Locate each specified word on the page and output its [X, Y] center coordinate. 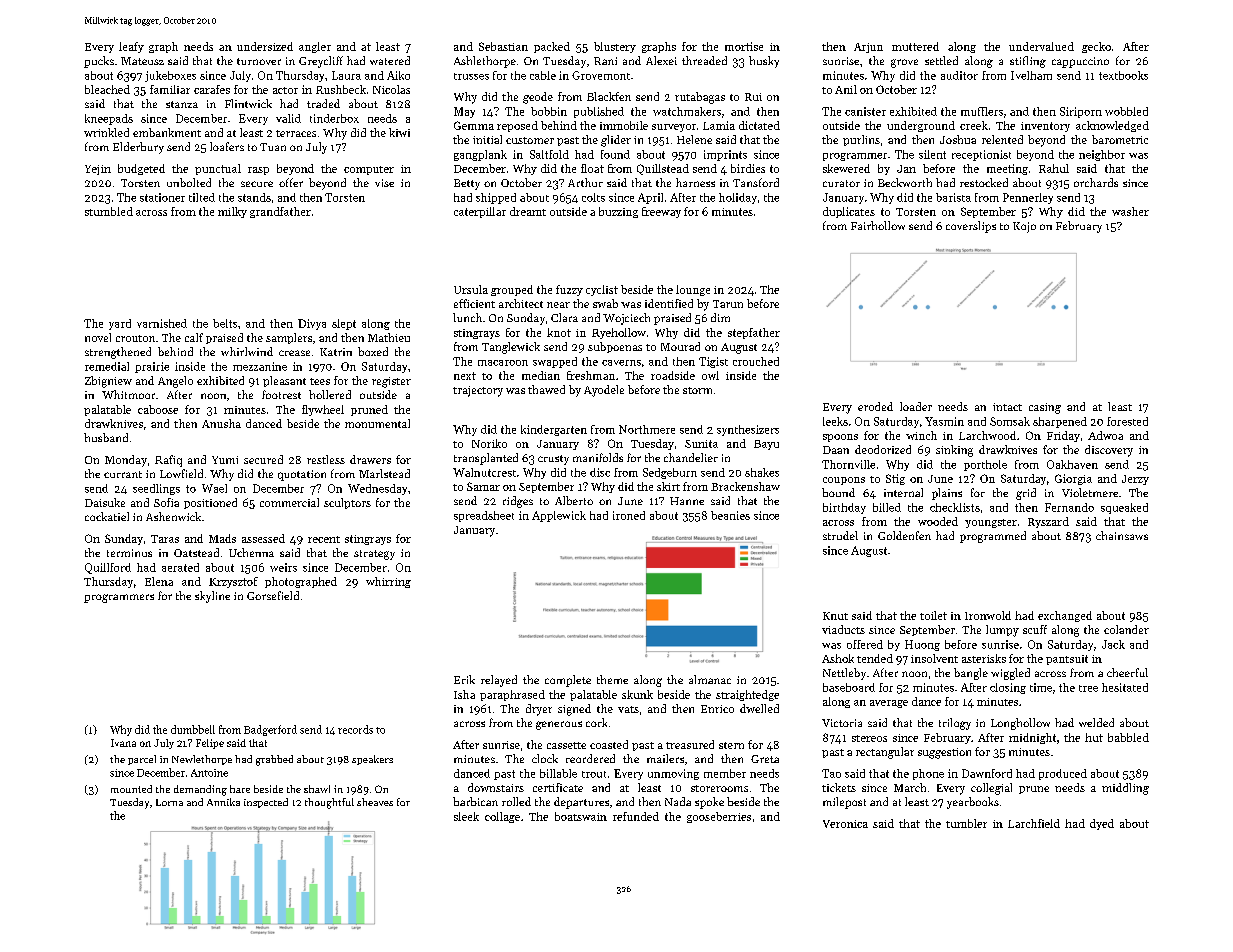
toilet [933, 615]
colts [593, 197]
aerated [180, 567]
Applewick [559, 516]
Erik [464, 679]
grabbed [274, 760]
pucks [99, 62]
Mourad [680, 346]
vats [628, 709]
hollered [330, 394]
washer [1130, 211]
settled [941, 60]
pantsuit [1067, 660]
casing [1045, 408]
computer [369, 170]
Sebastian [503, 46]
